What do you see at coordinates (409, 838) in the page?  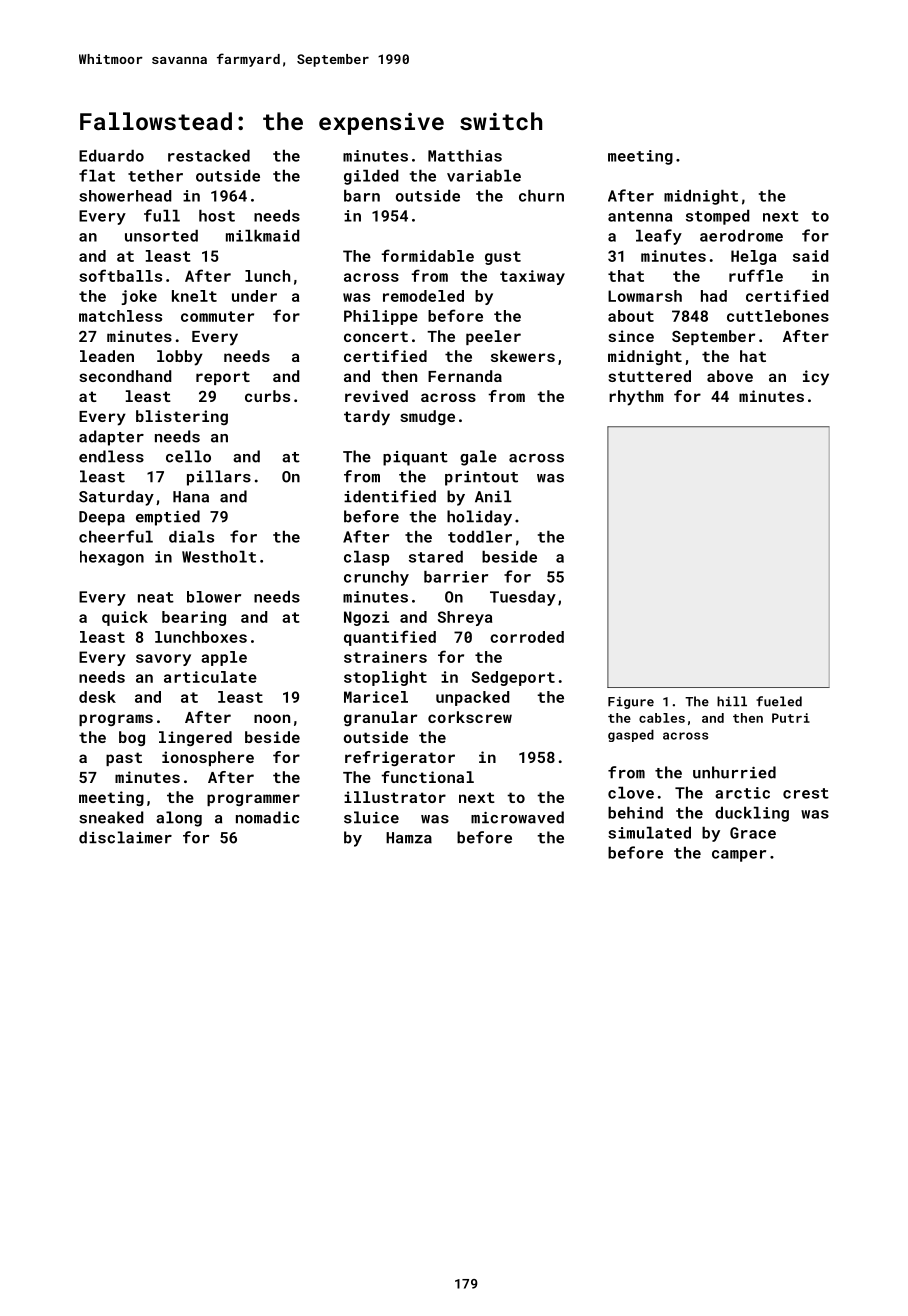 I see `Hamza` at bounding box center [409, 838].
